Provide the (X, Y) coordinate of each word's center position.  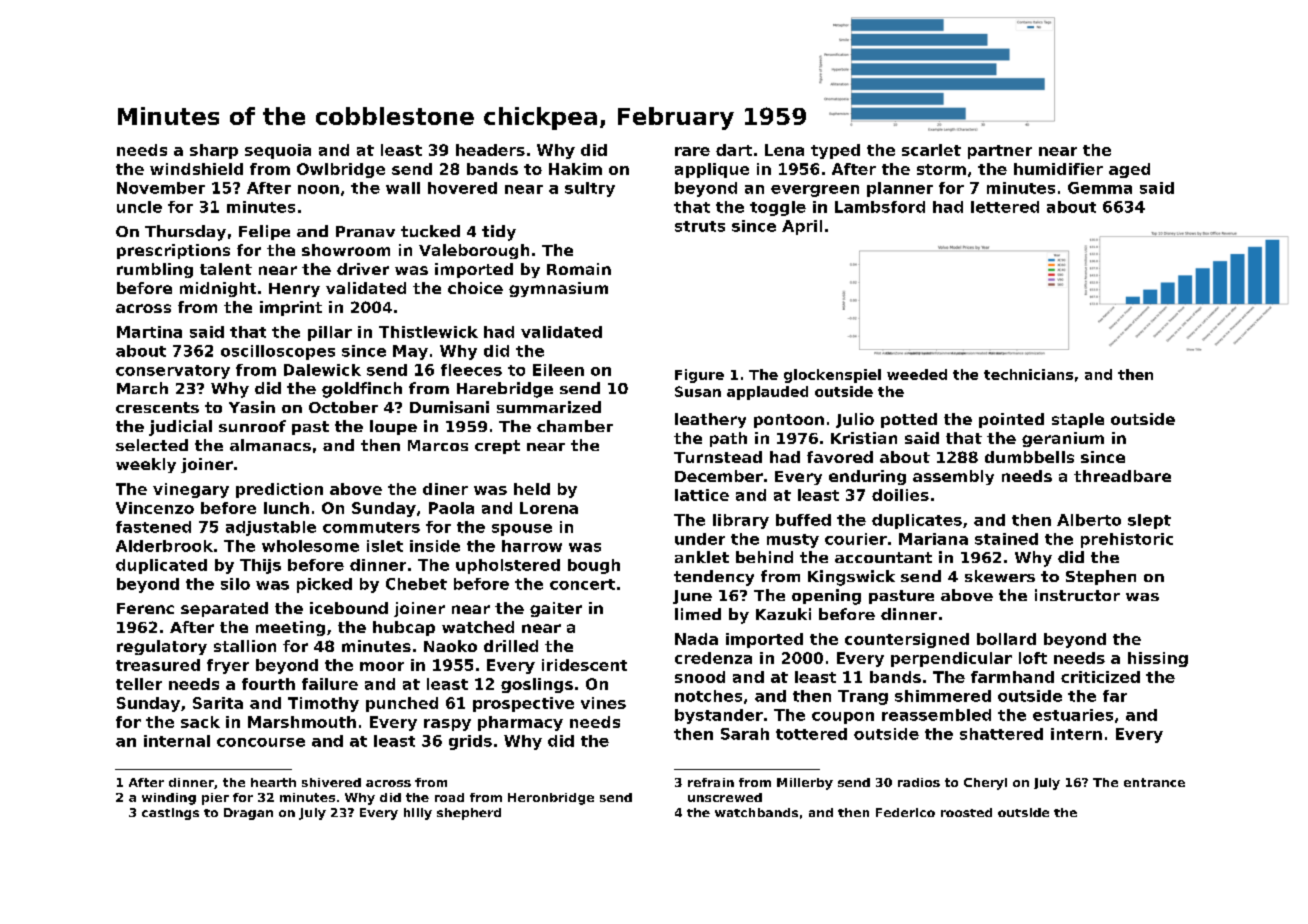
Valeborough (474, 251)
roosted (966, 812)
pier (215, 799)
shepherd (469, 814)
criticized (1100, 677)
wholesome (310, 546)
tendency (714, 578)
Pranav (365, 231)
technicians (1028, 374)
